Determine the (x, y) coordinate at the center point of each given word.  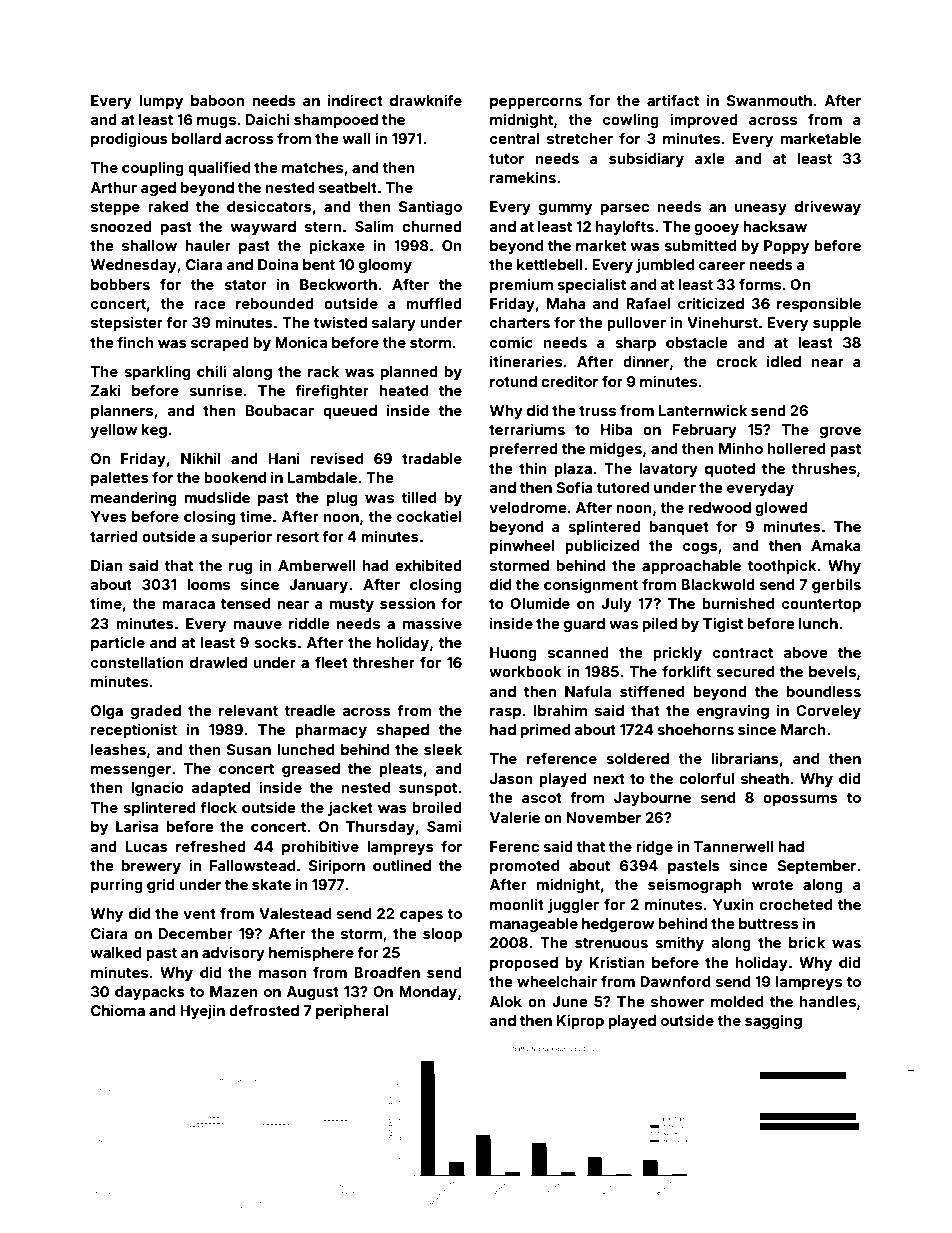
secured (745, 671)
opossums (800, 800)
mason (282, 974)
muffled (434, 303)
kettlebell (550, 264)
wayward (263, 228)
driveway (828, 207)
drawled (218, 662)
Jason (511, 778)
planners (122, 412)
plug (342, 499)
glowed (781, 509)
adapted (220, 789)
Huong (513, 654)
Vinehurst (722, 322)
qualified (219, 168)
